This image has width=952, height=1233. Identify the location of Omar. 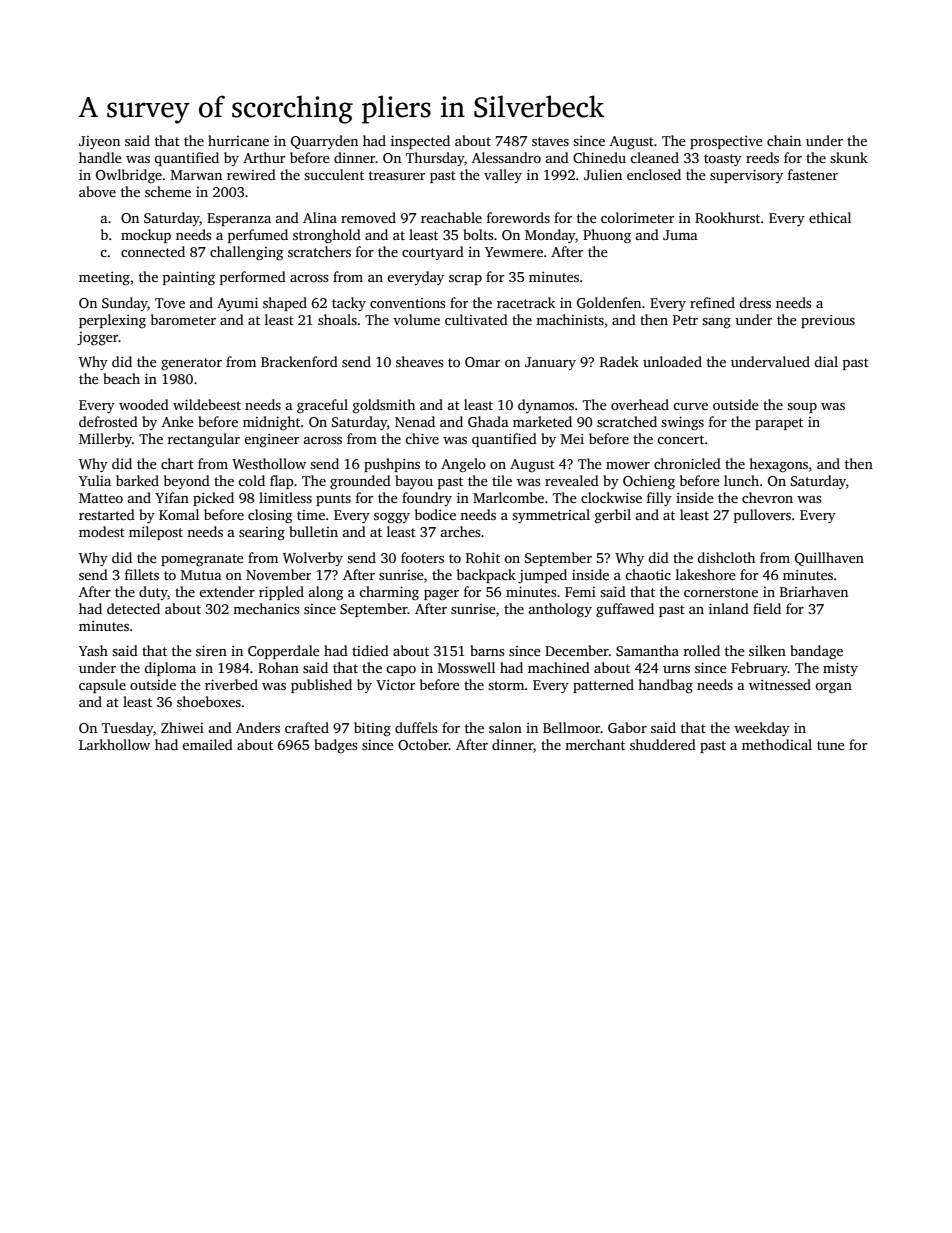
(482, 362).
